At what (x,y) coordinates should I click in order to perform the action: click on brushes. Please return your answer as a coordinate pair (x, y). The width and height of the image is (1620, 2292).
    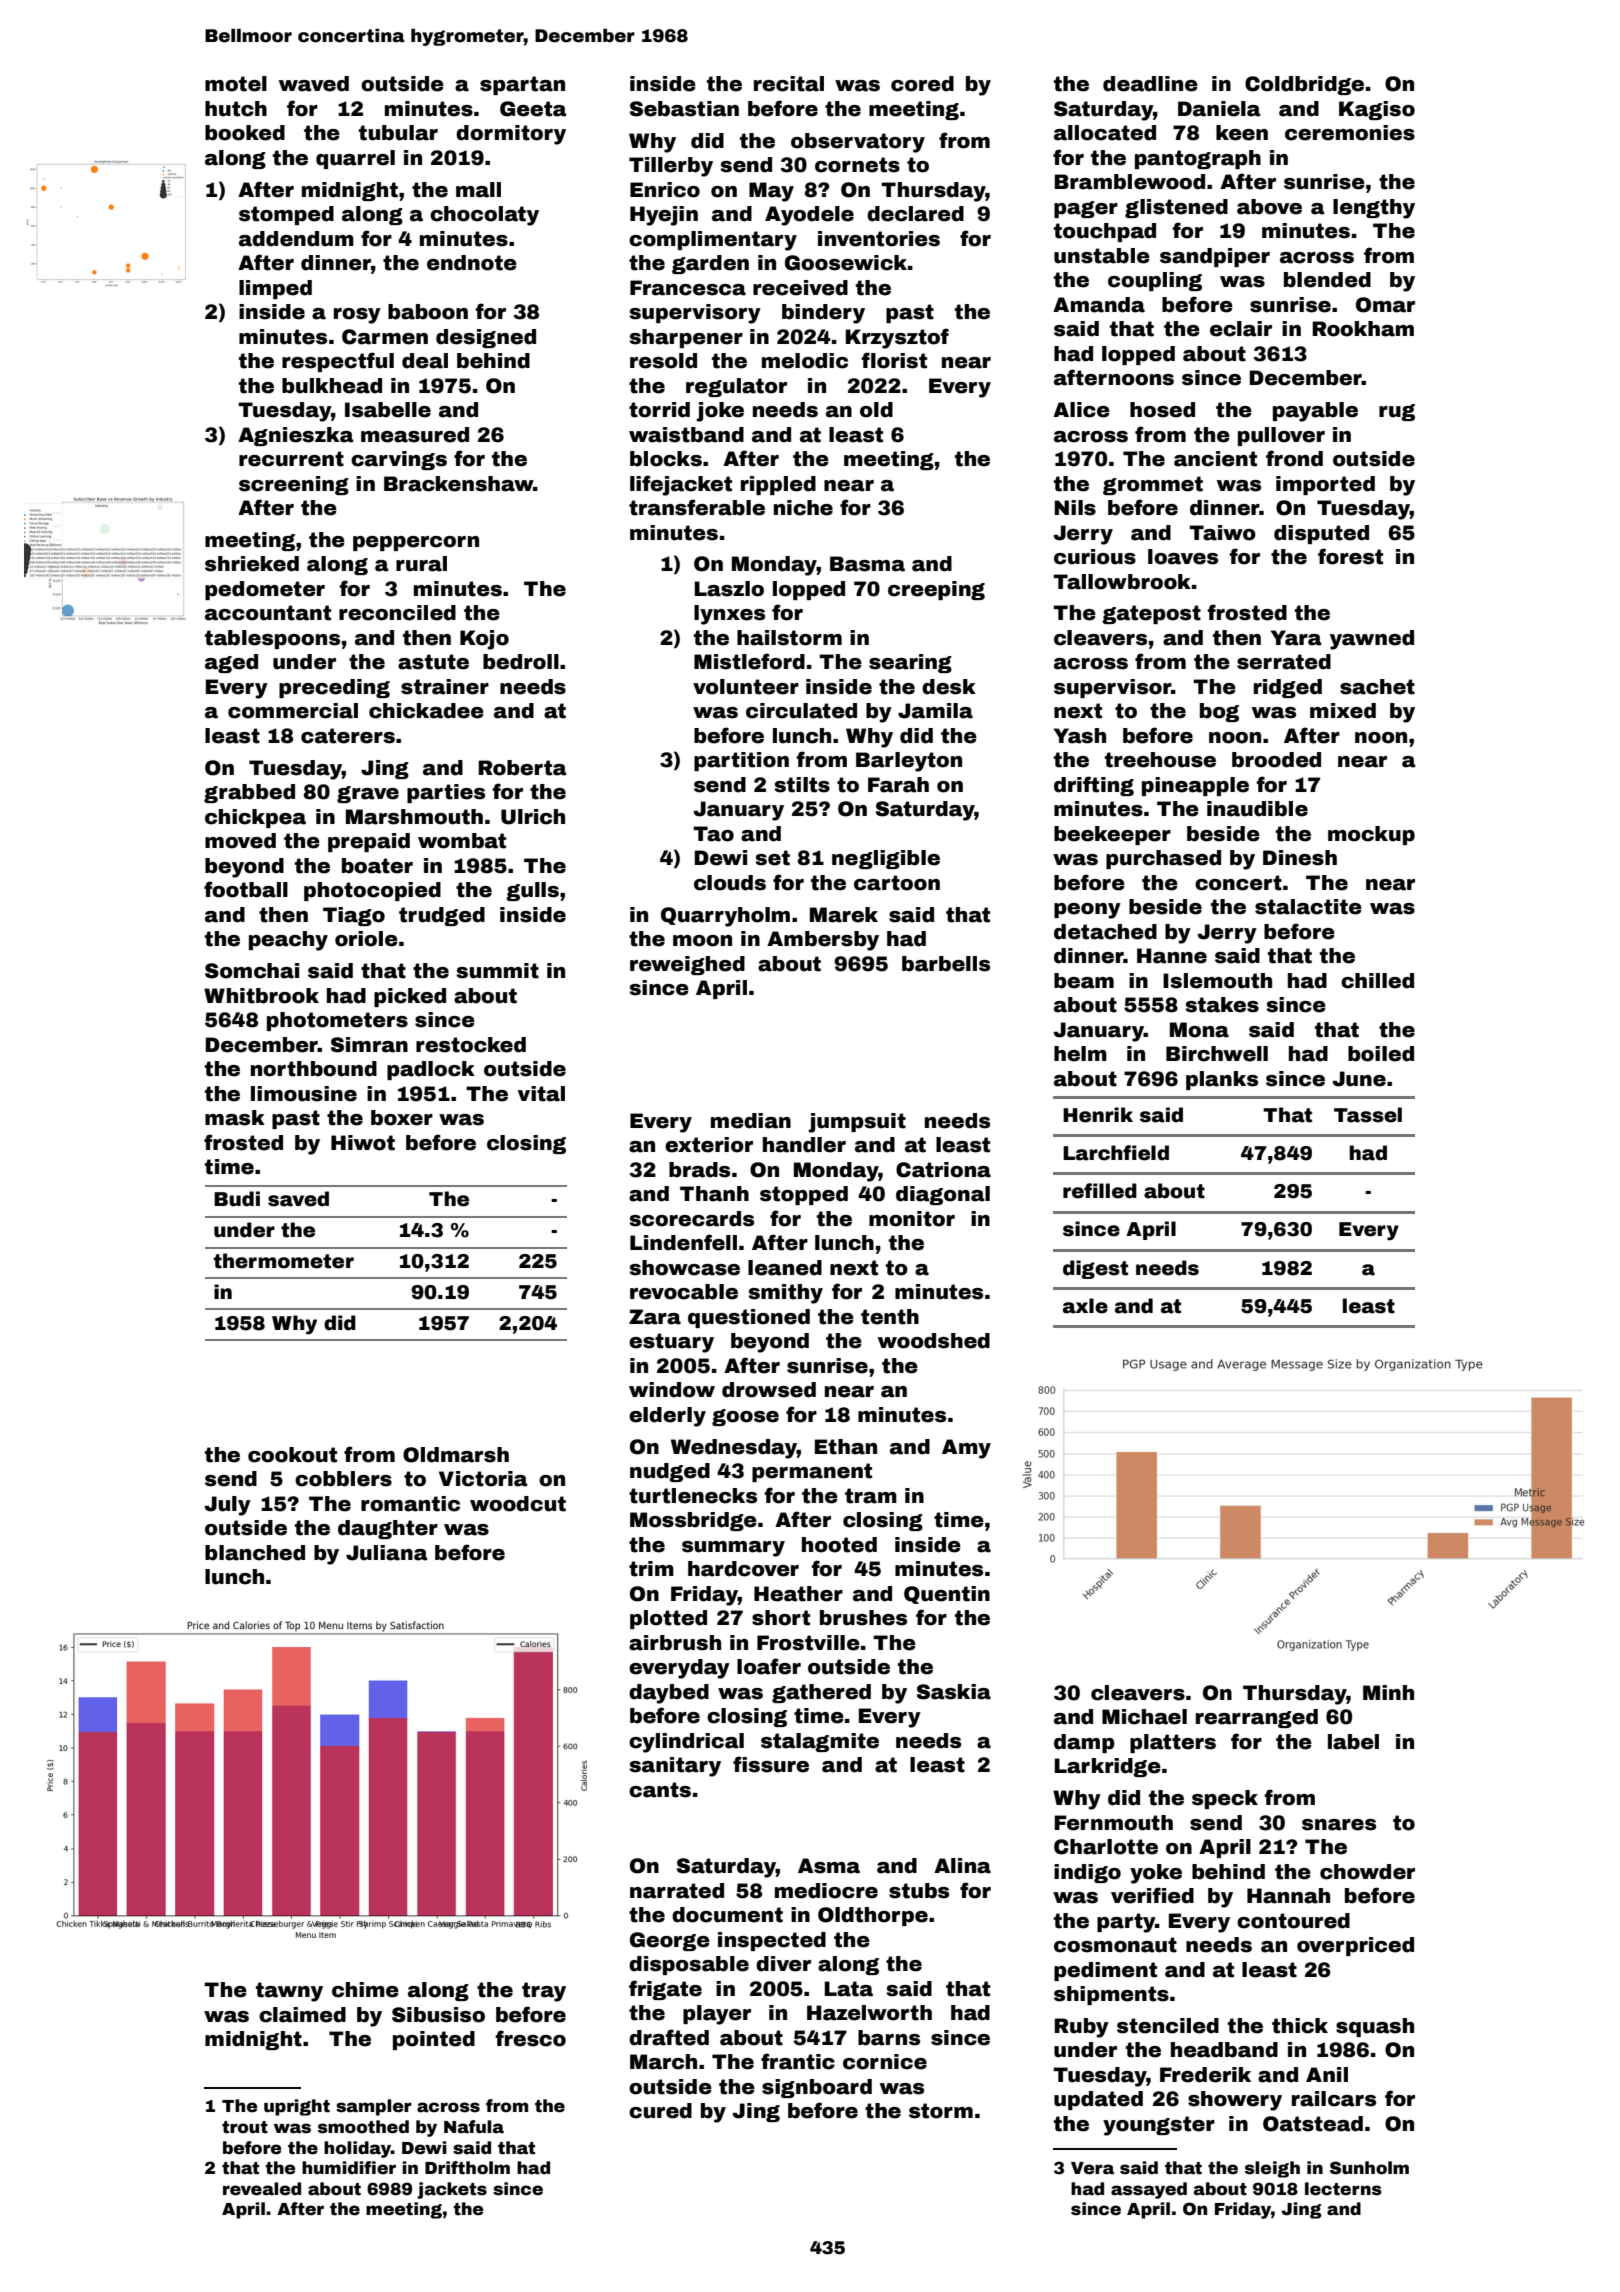
    Looking at the image, I should click on (863, 1618).
